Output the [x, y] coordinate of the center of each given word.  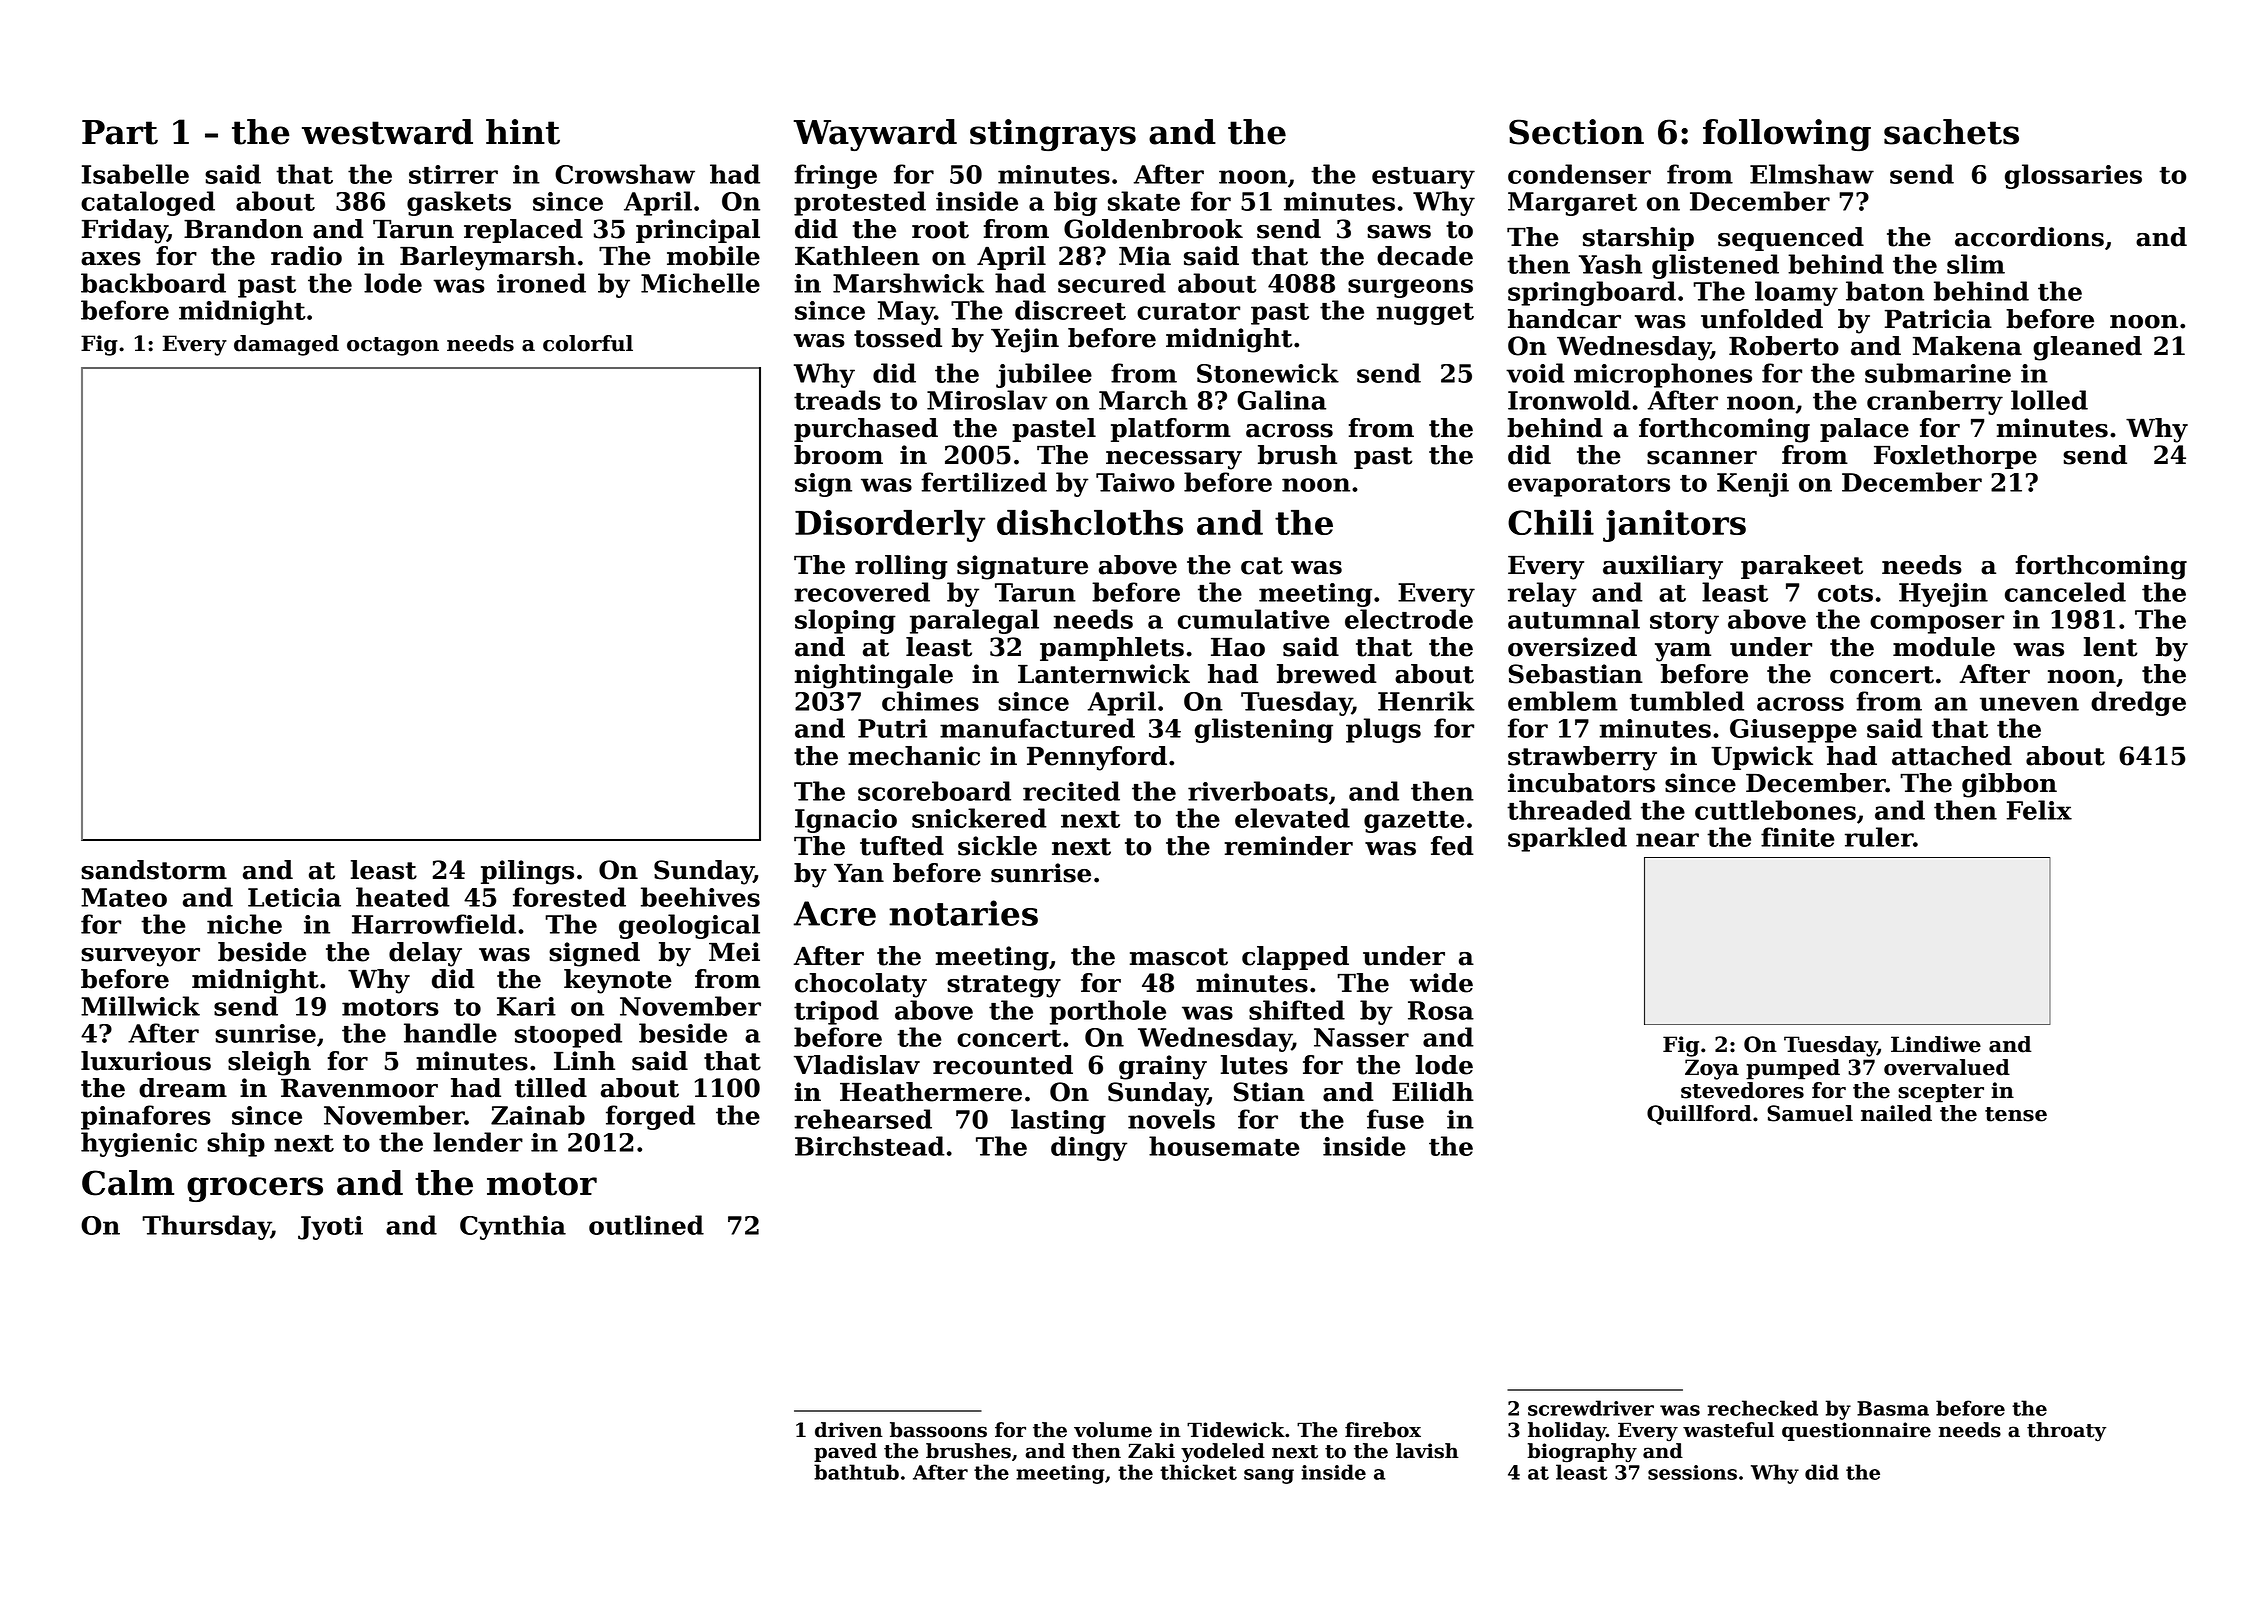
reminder [1288, 846]
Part [120, 132]
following [1787, 135]
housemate [1224, 1146]
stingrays [1053, 135]
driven [849, 1430]
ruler [1879, 837]
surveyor [140, 957]
